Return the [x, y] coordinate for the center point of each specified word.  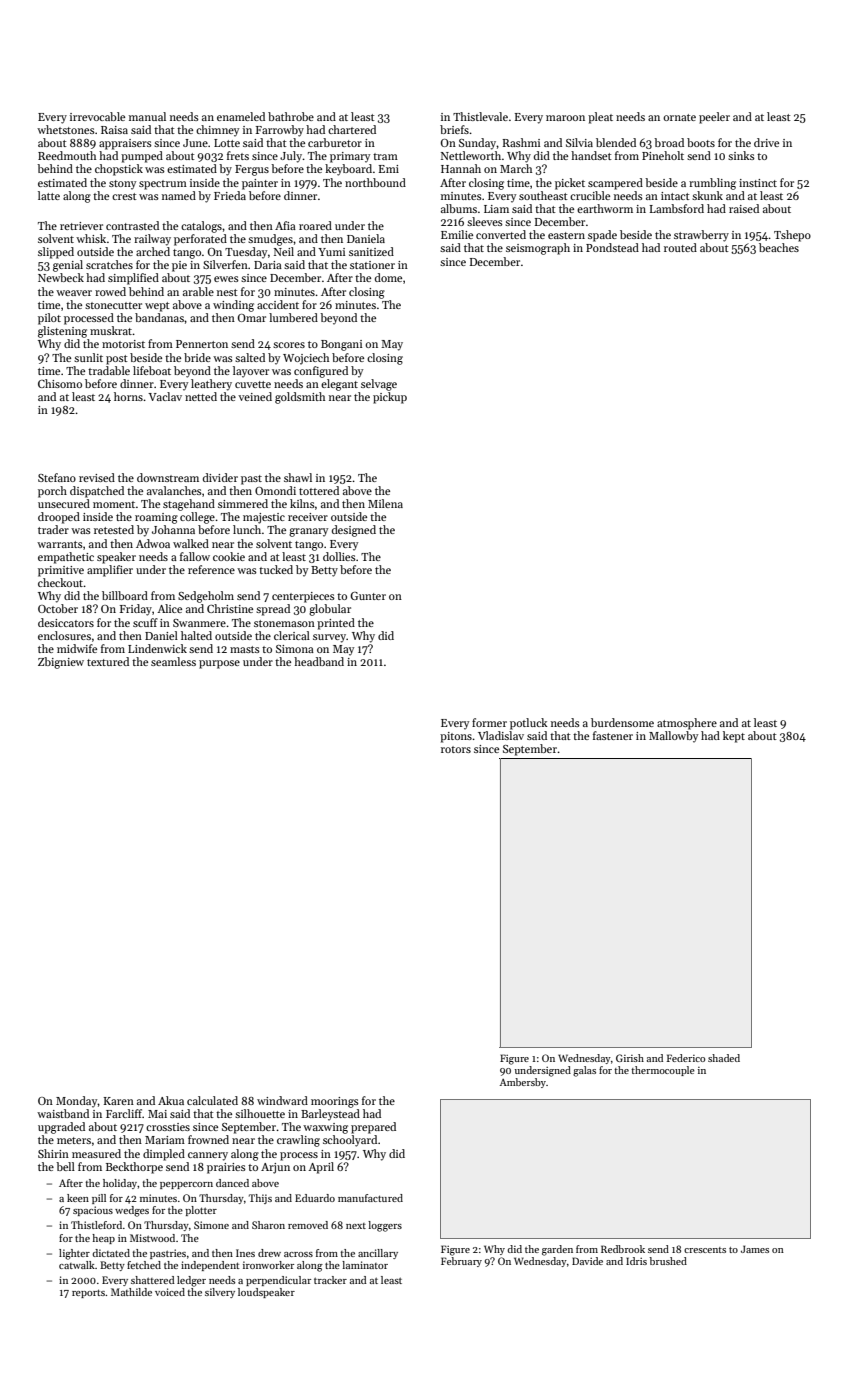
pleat [600, 118]
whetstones [66, 129]
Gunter [368, 596]
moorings [335, 1102]
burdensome [622, 722]
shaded [724, 1058]
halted [196, 635]
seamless [173, 661]
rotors [456, 749]
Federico [686, 1058]
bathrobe [291, 116]
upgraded [61, 1128]
